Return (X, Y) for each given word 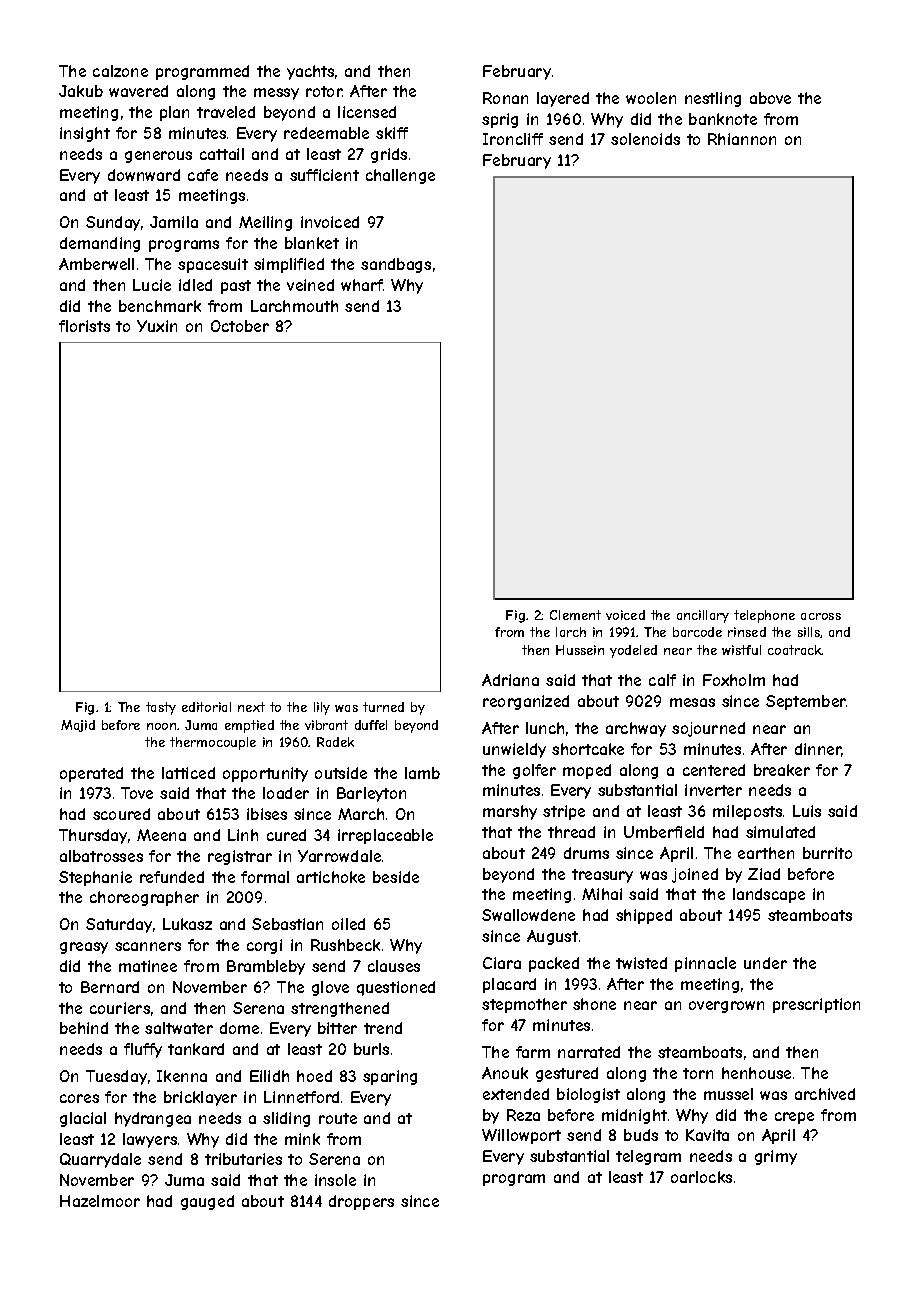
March (361, 814)
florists (84, 326)
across (821, 616)
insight (85, 134)
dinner (818, 750)
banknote (723, 119)
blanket (312, 243)
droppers (361, 1202)
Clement (575, 615)
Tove (137, 793)
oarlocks (701, 1177)
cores (79, 1098)
